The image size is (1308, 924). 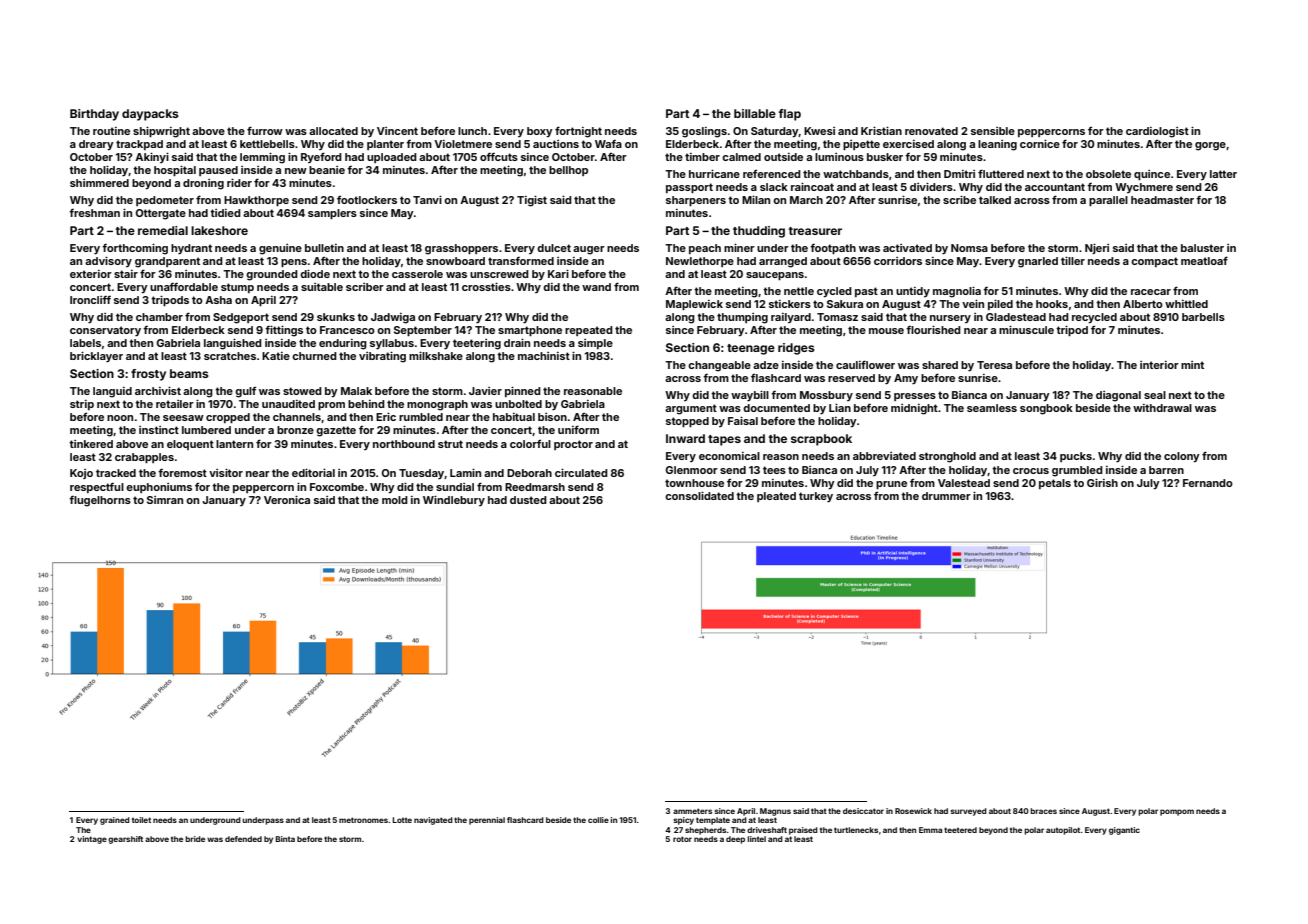 What do you see at coordinates (528, 500) in the screenshot?
I see `dusted` at bounding box center [528, 500].
